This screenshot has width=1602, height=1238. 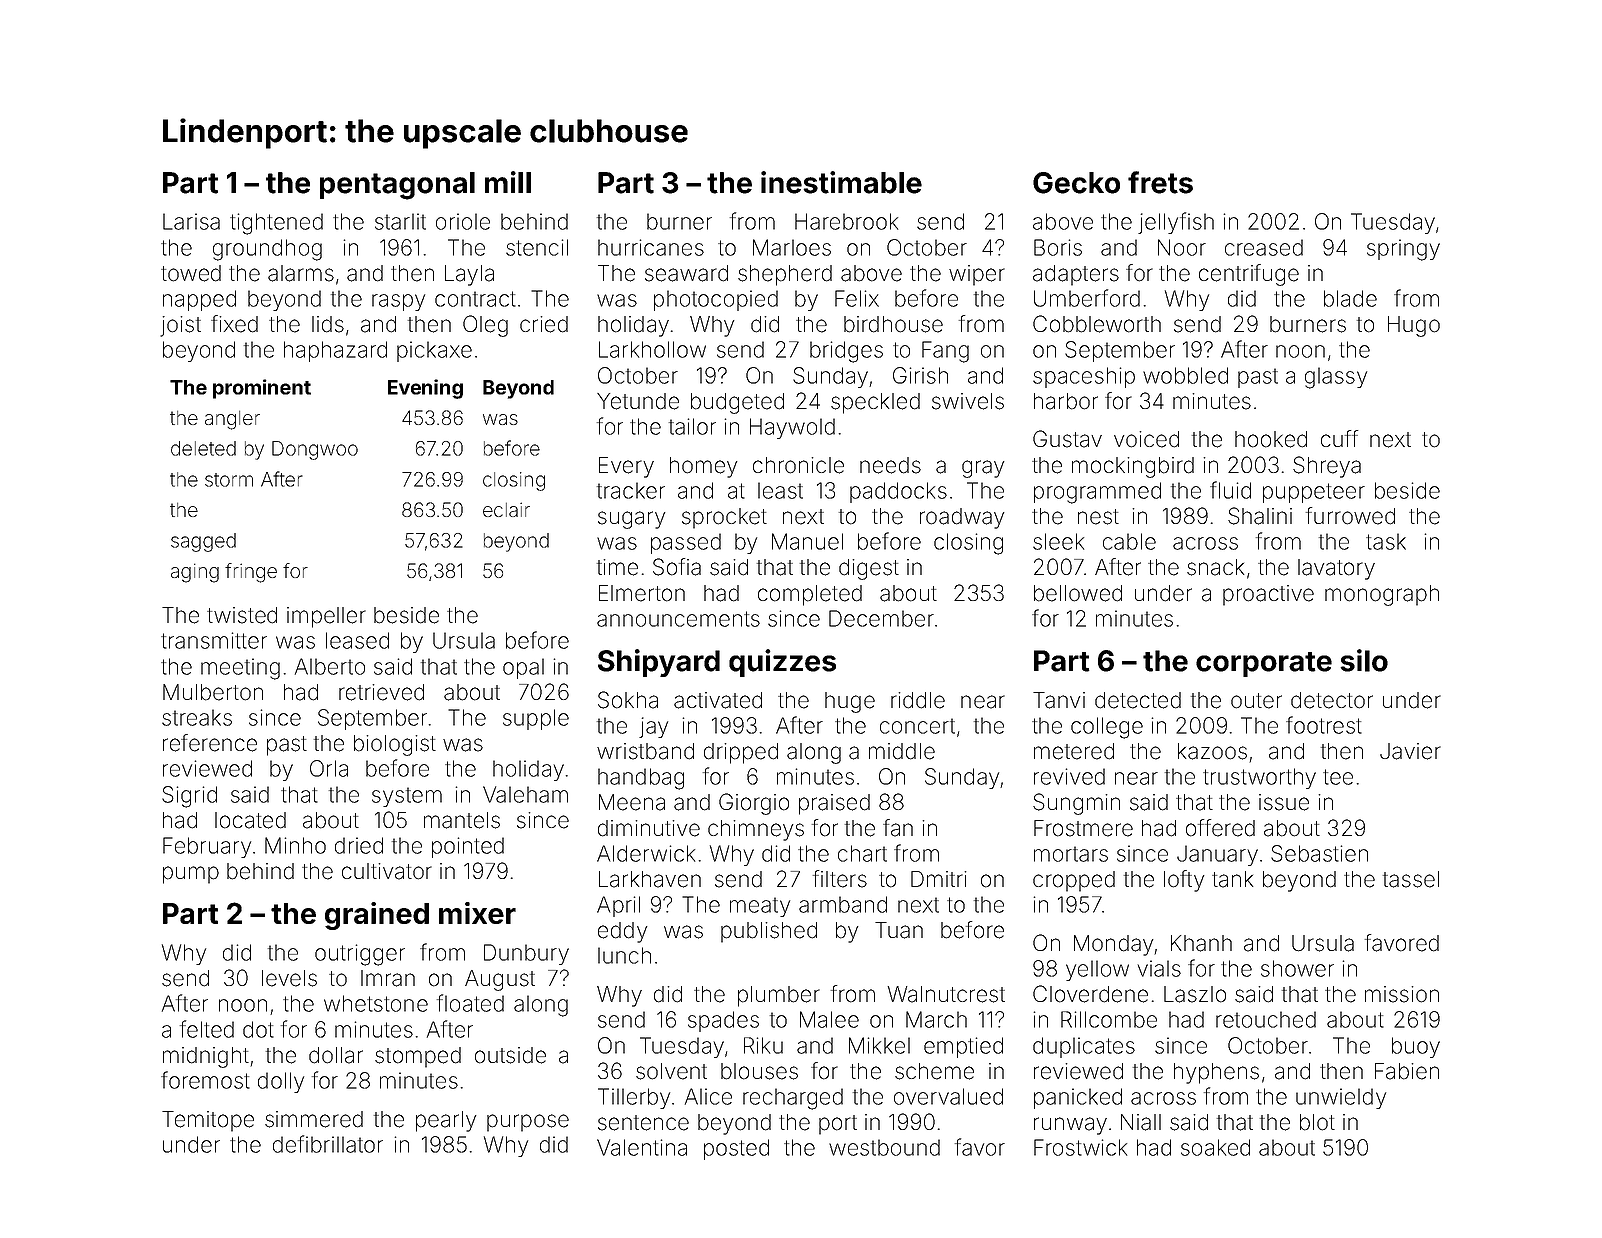 I want to click on plumber, so click(x=779, y=996).
